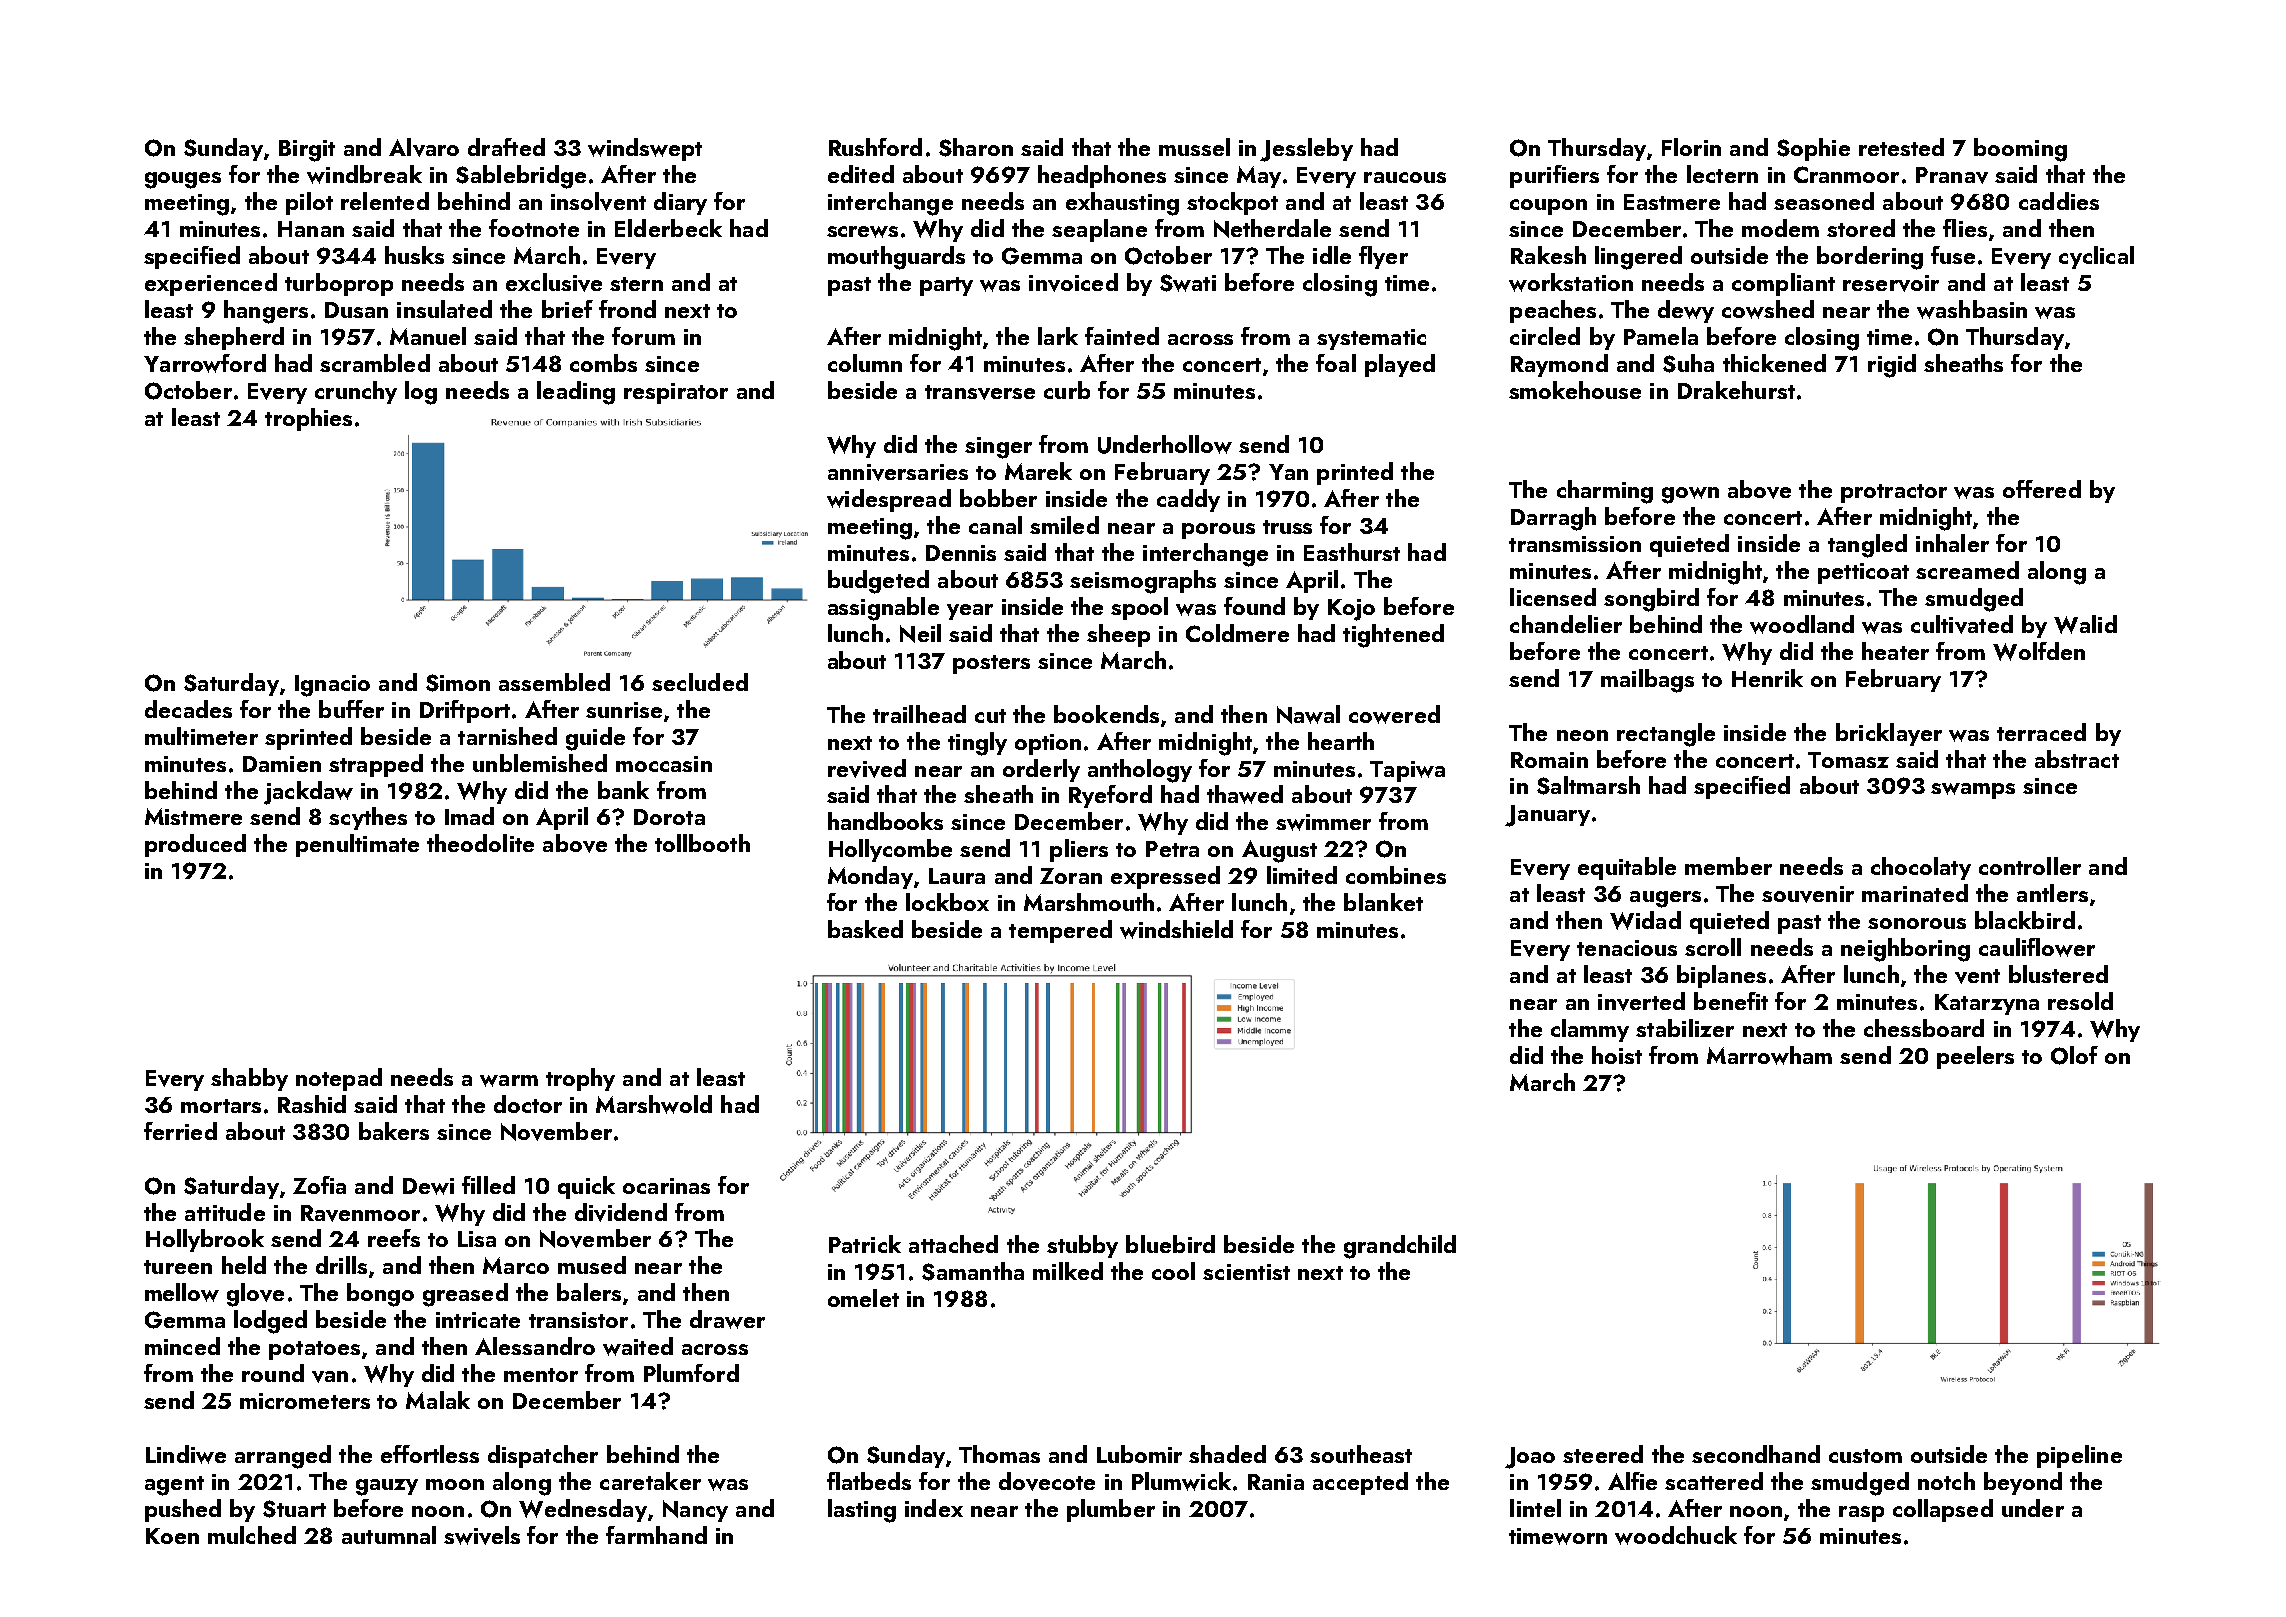  What do you see at coordinates (664, 764) in the screenshot?
I see `moccasin` at bounding box center [664, 764].
